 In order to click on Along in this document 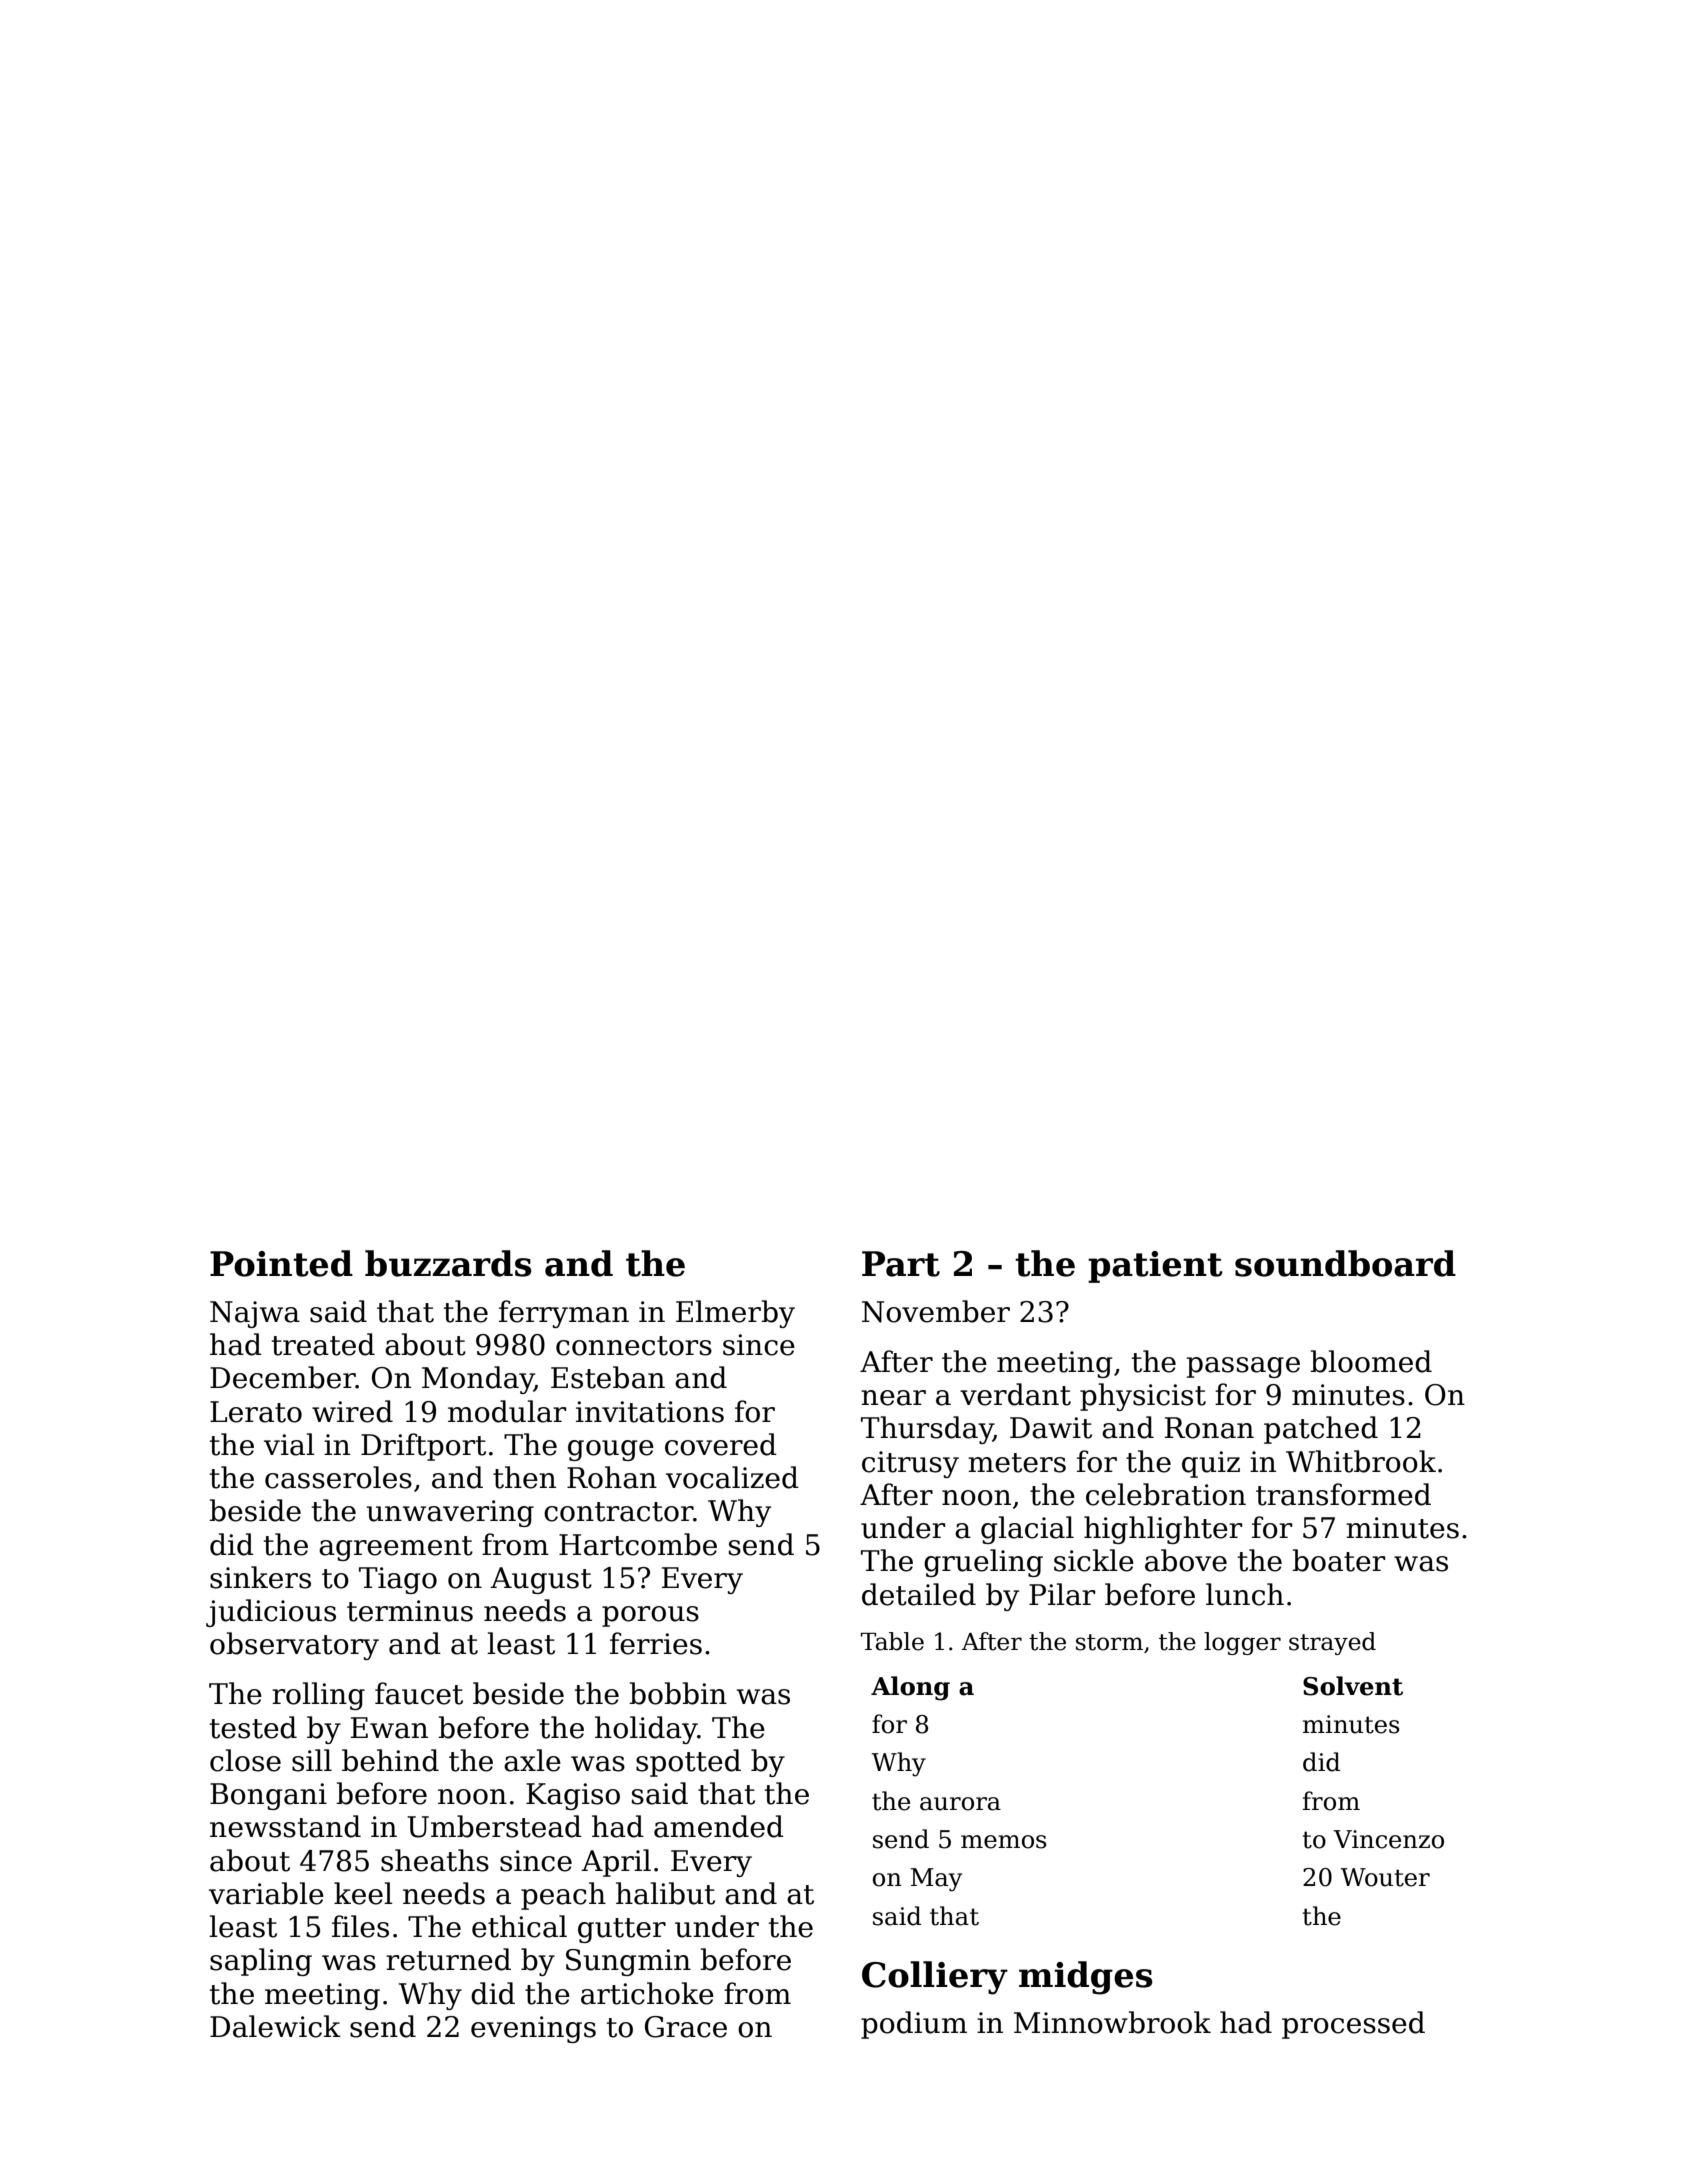, I will do `click(910, 1688)`.
